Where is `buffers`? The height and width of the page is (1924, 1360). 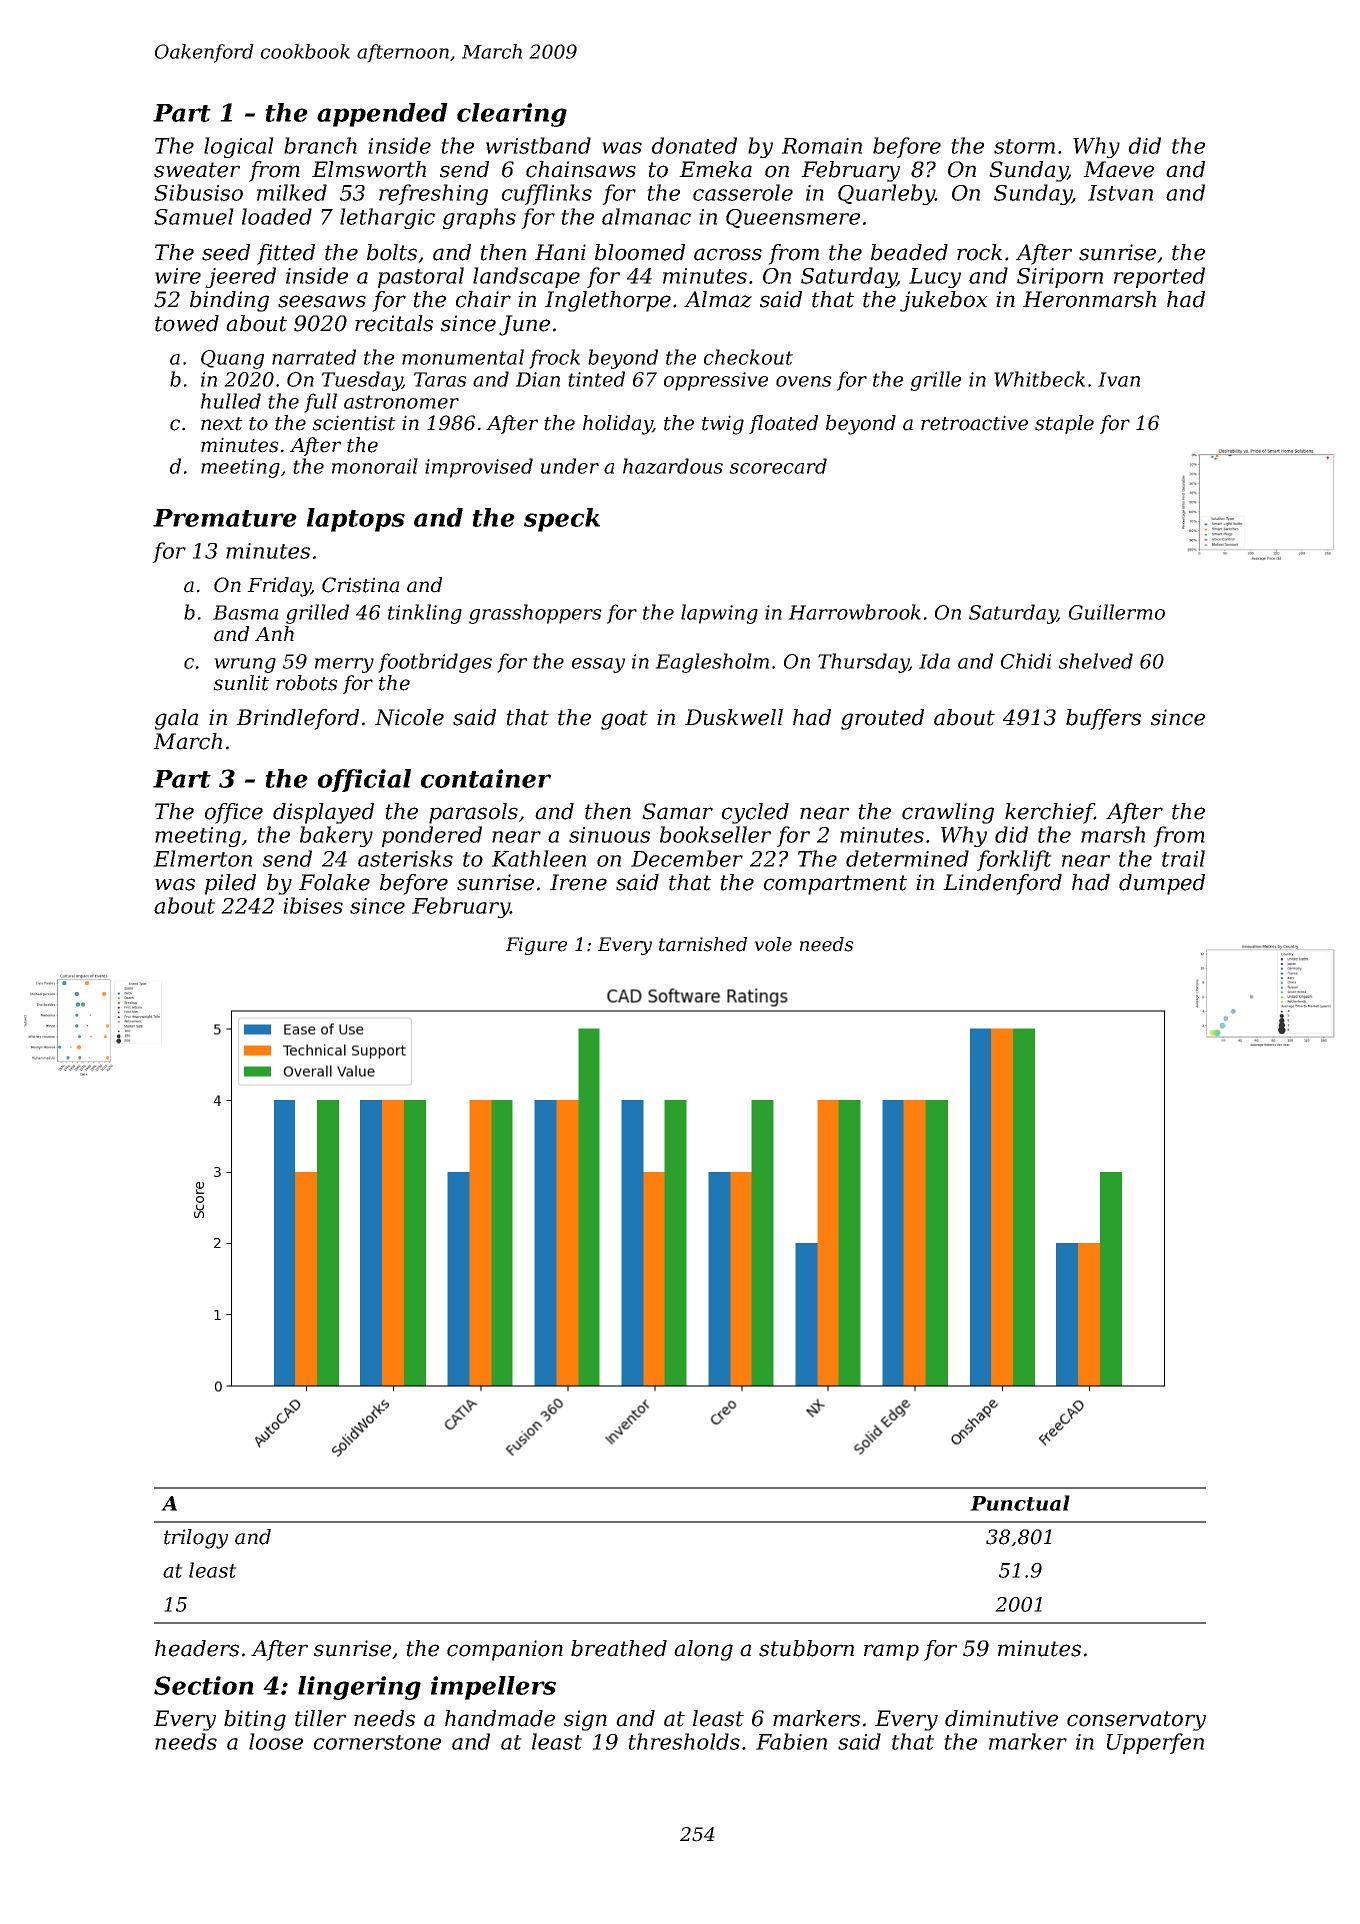 buffers is located at coordinates (1103, 719).
